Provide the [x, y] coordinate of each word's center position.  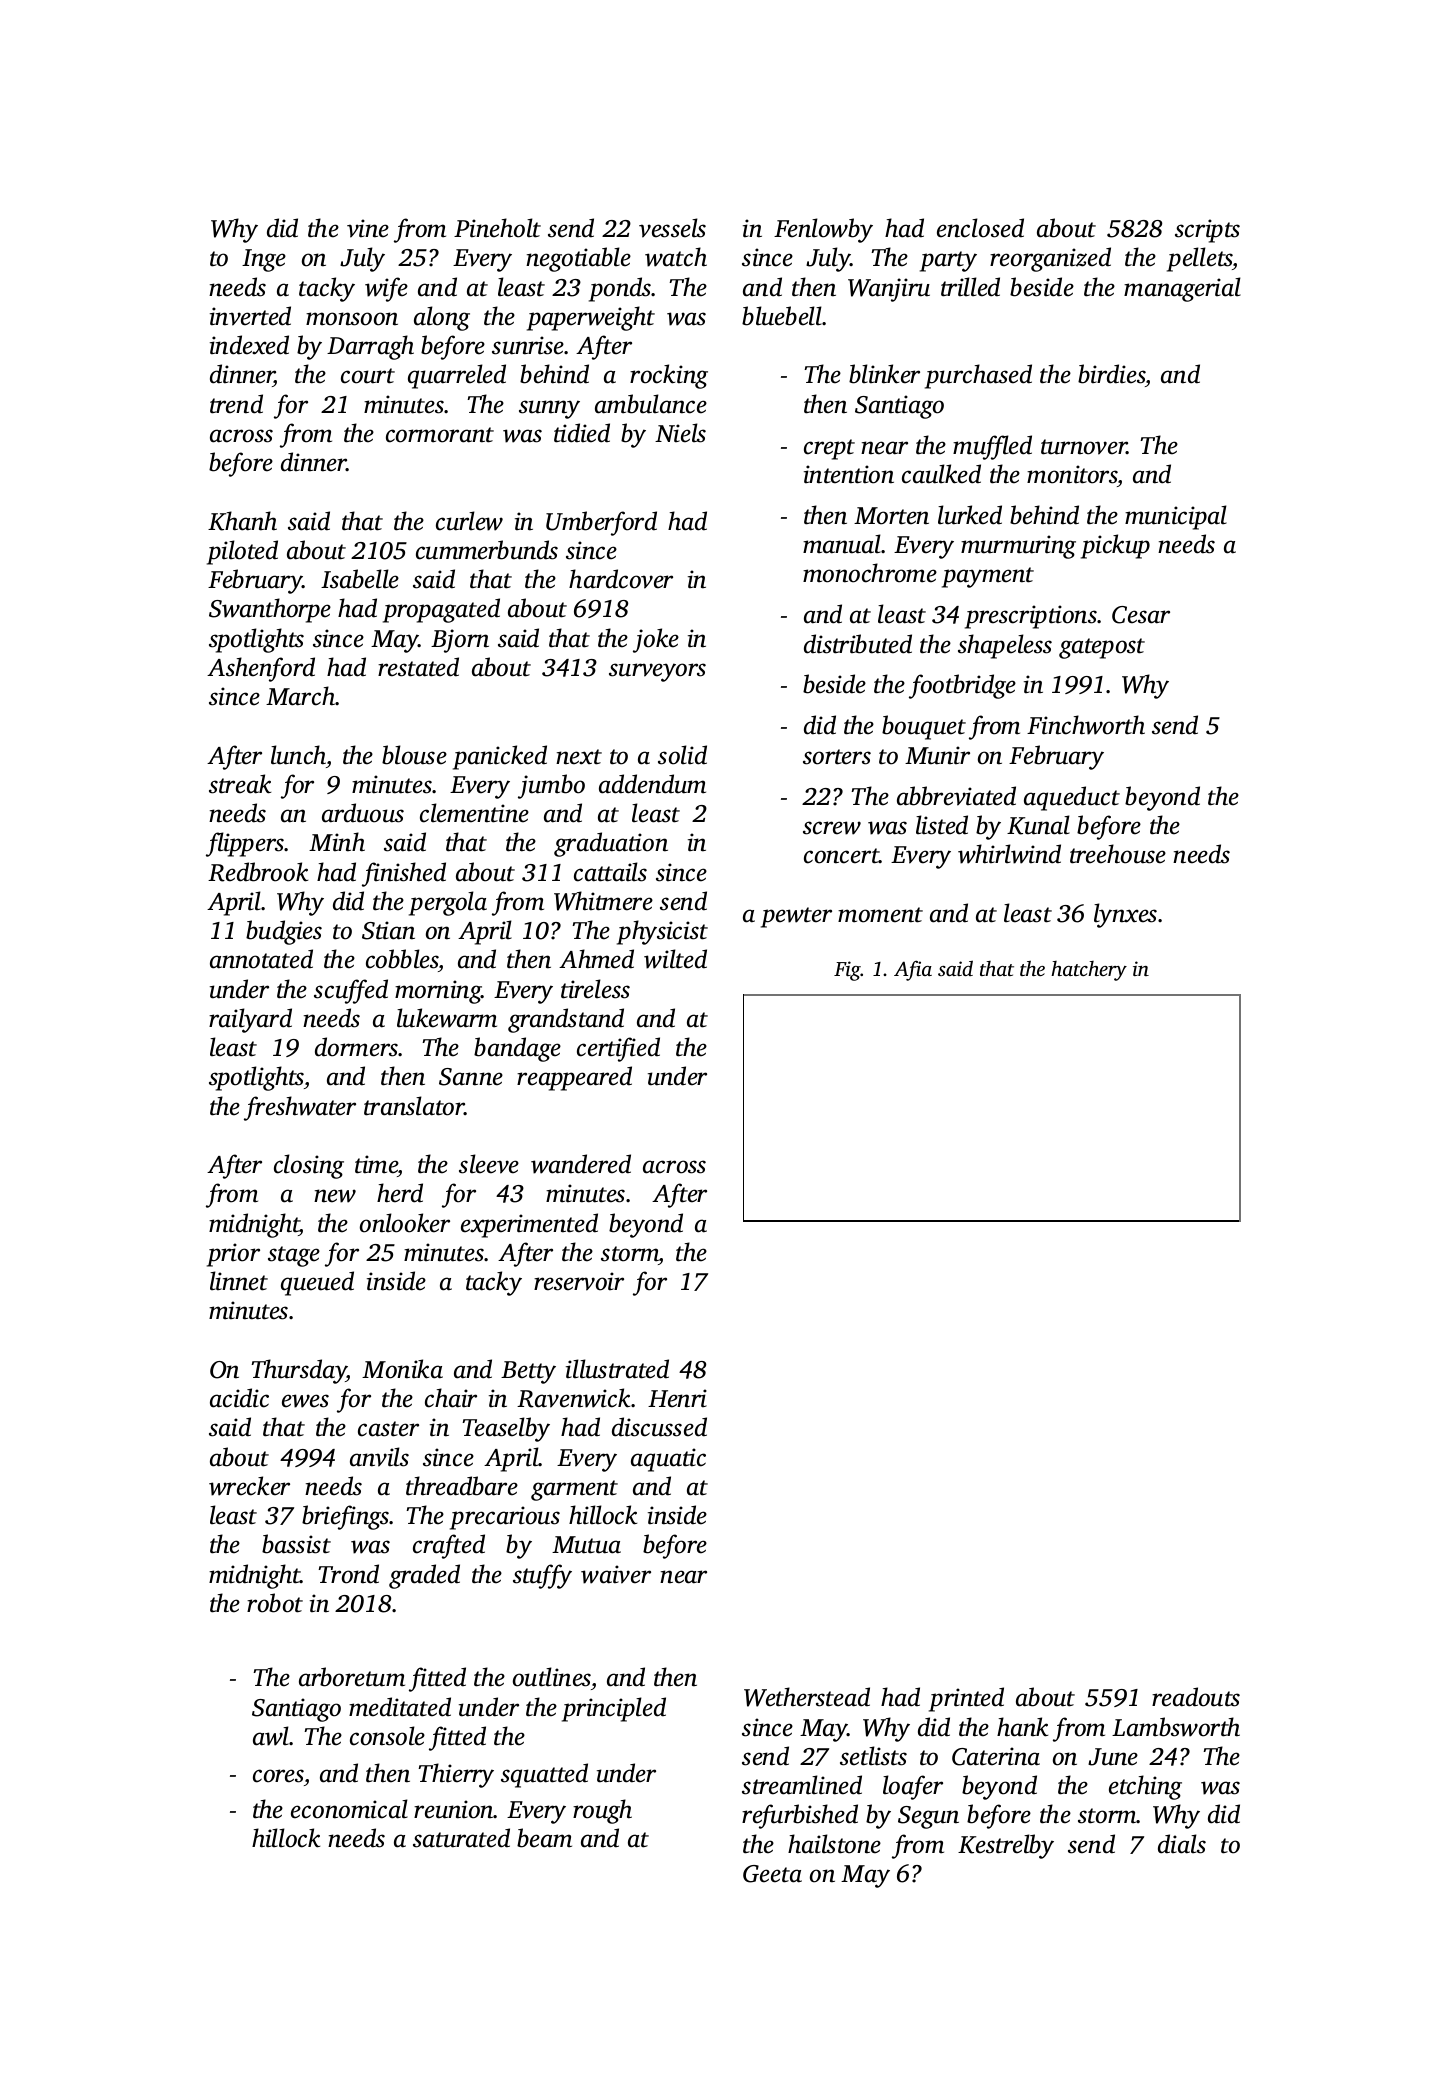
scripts [1207, 231]
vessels [672, 228]
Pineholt [497, 228]
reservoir [579, 1281]
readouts [1196, 1697]
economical [349, 1809]
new [335, 1196]
